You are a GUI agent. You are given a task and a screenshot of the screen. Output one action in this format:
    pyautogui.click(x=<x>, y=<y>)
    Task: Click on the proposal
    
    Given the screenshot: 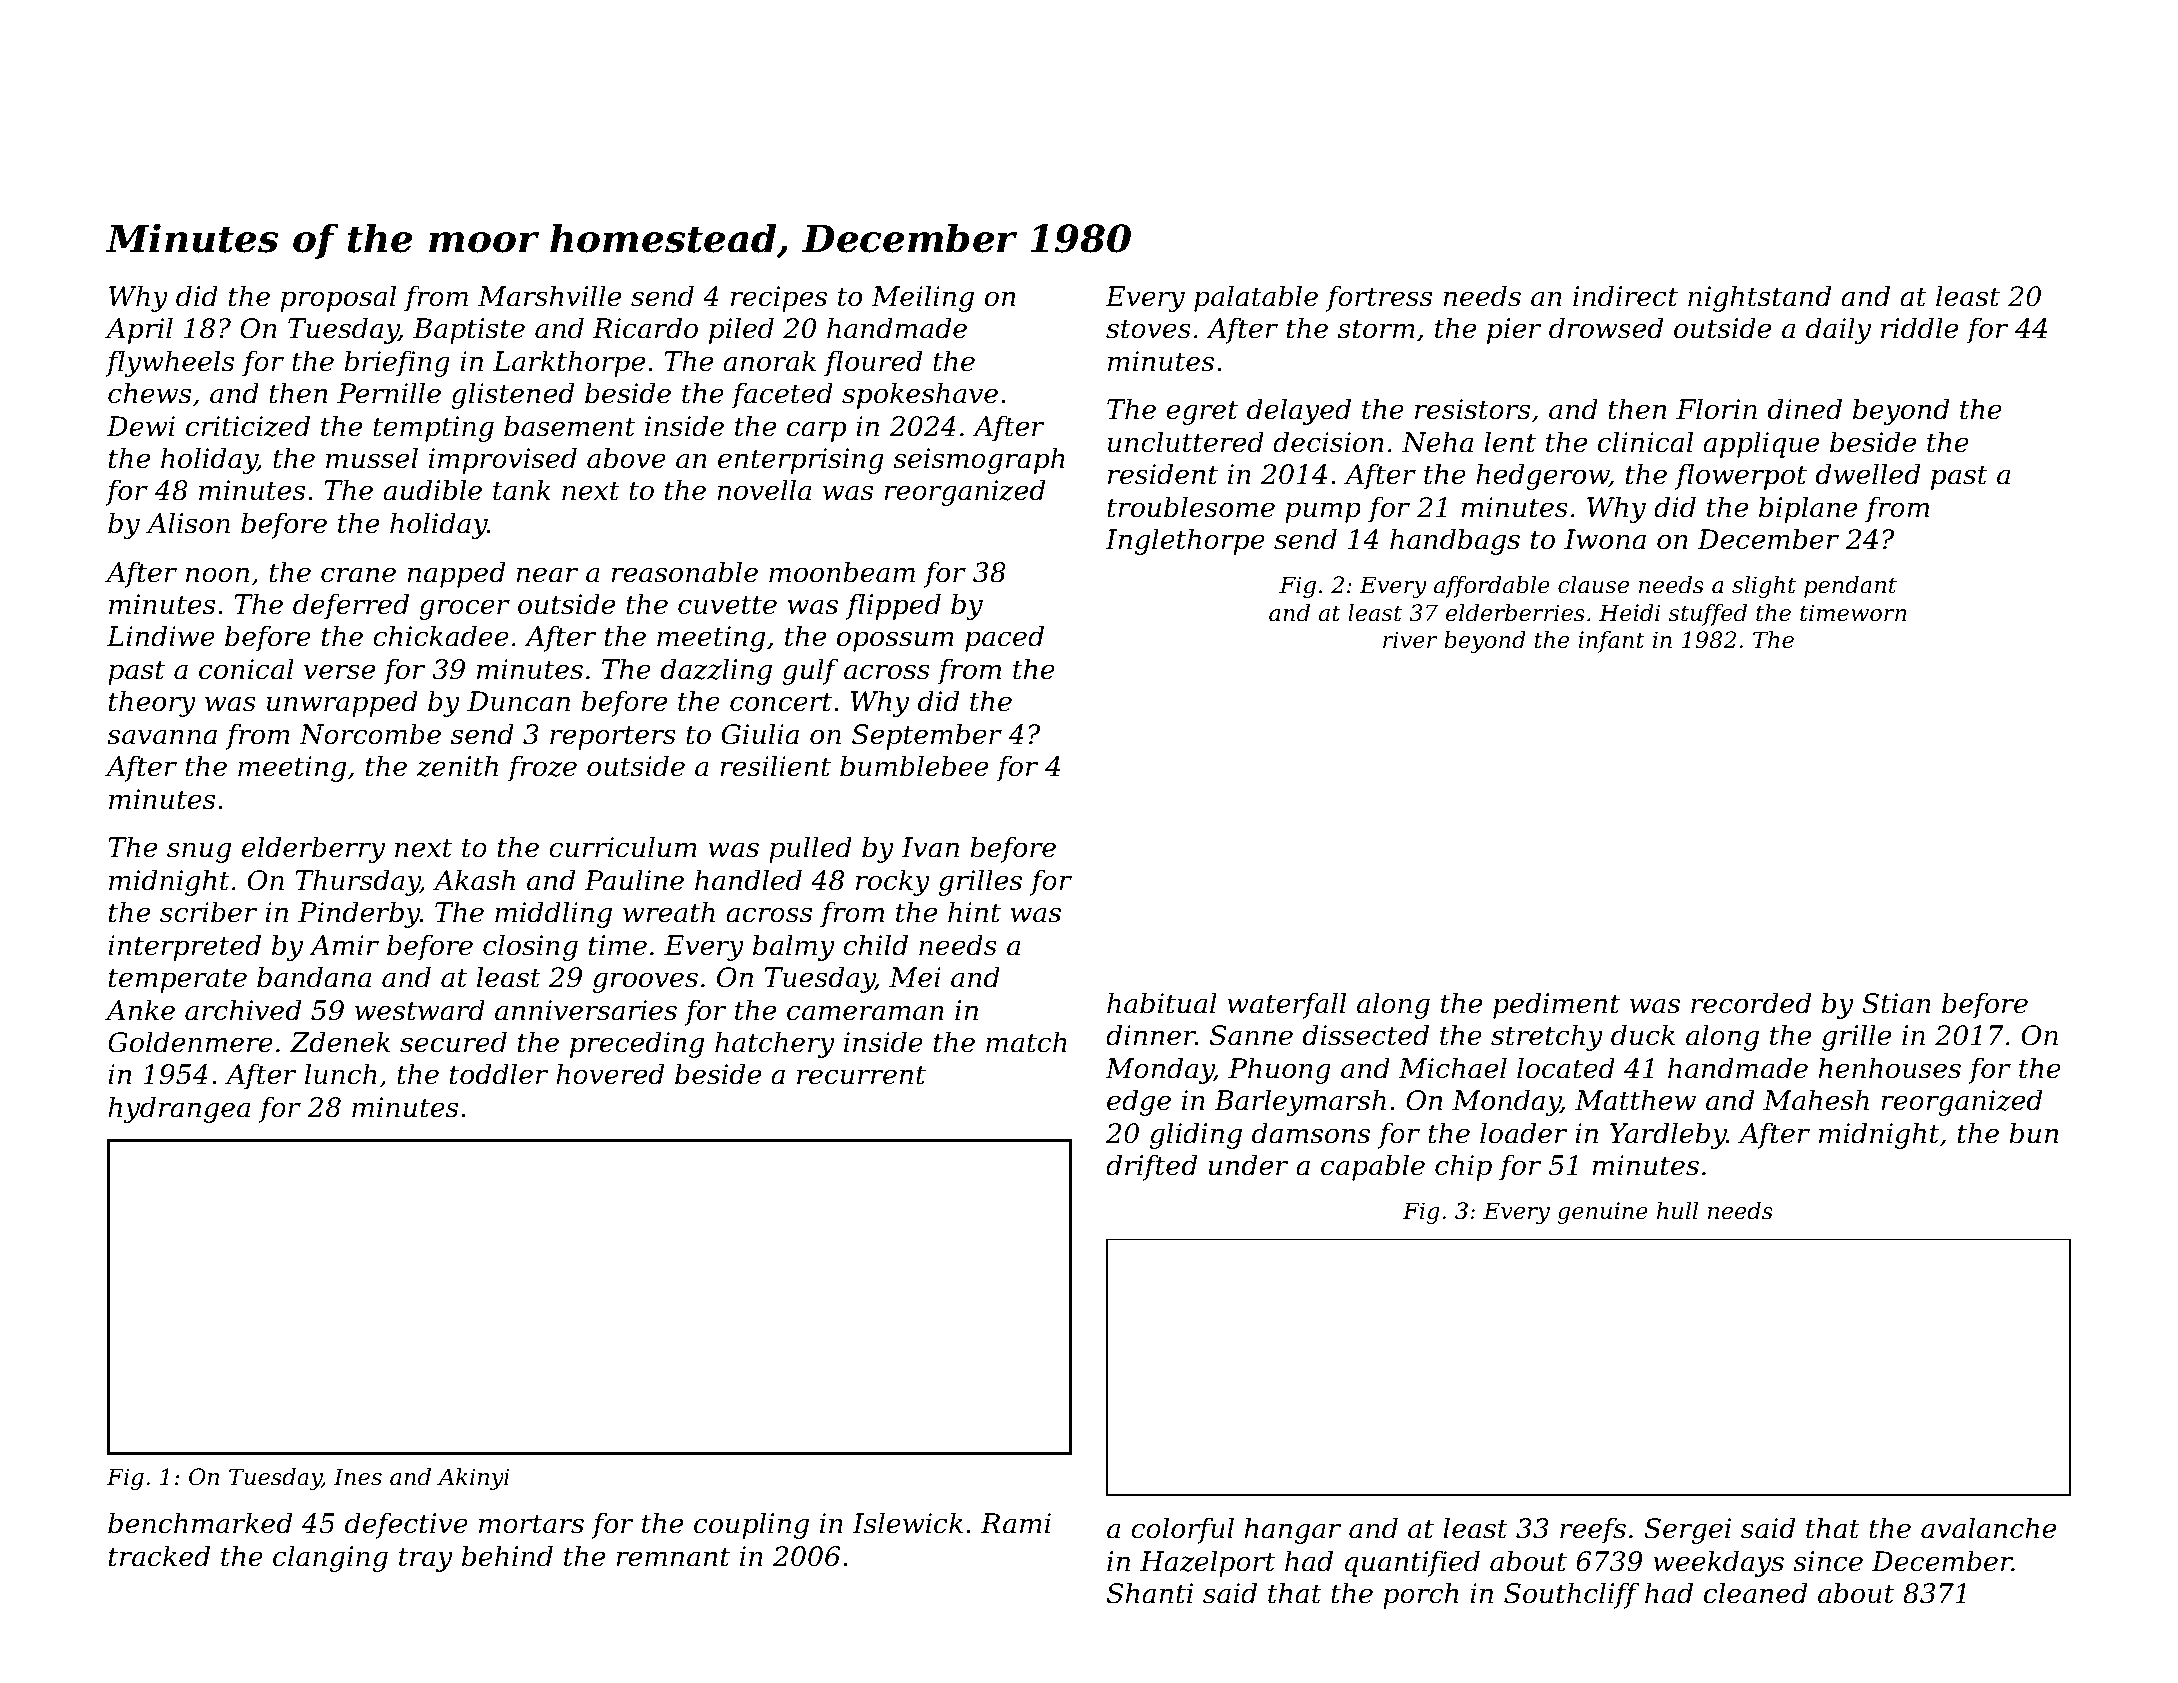 What is the action you would take?
    pyautogui.click(x=338, y=298)
